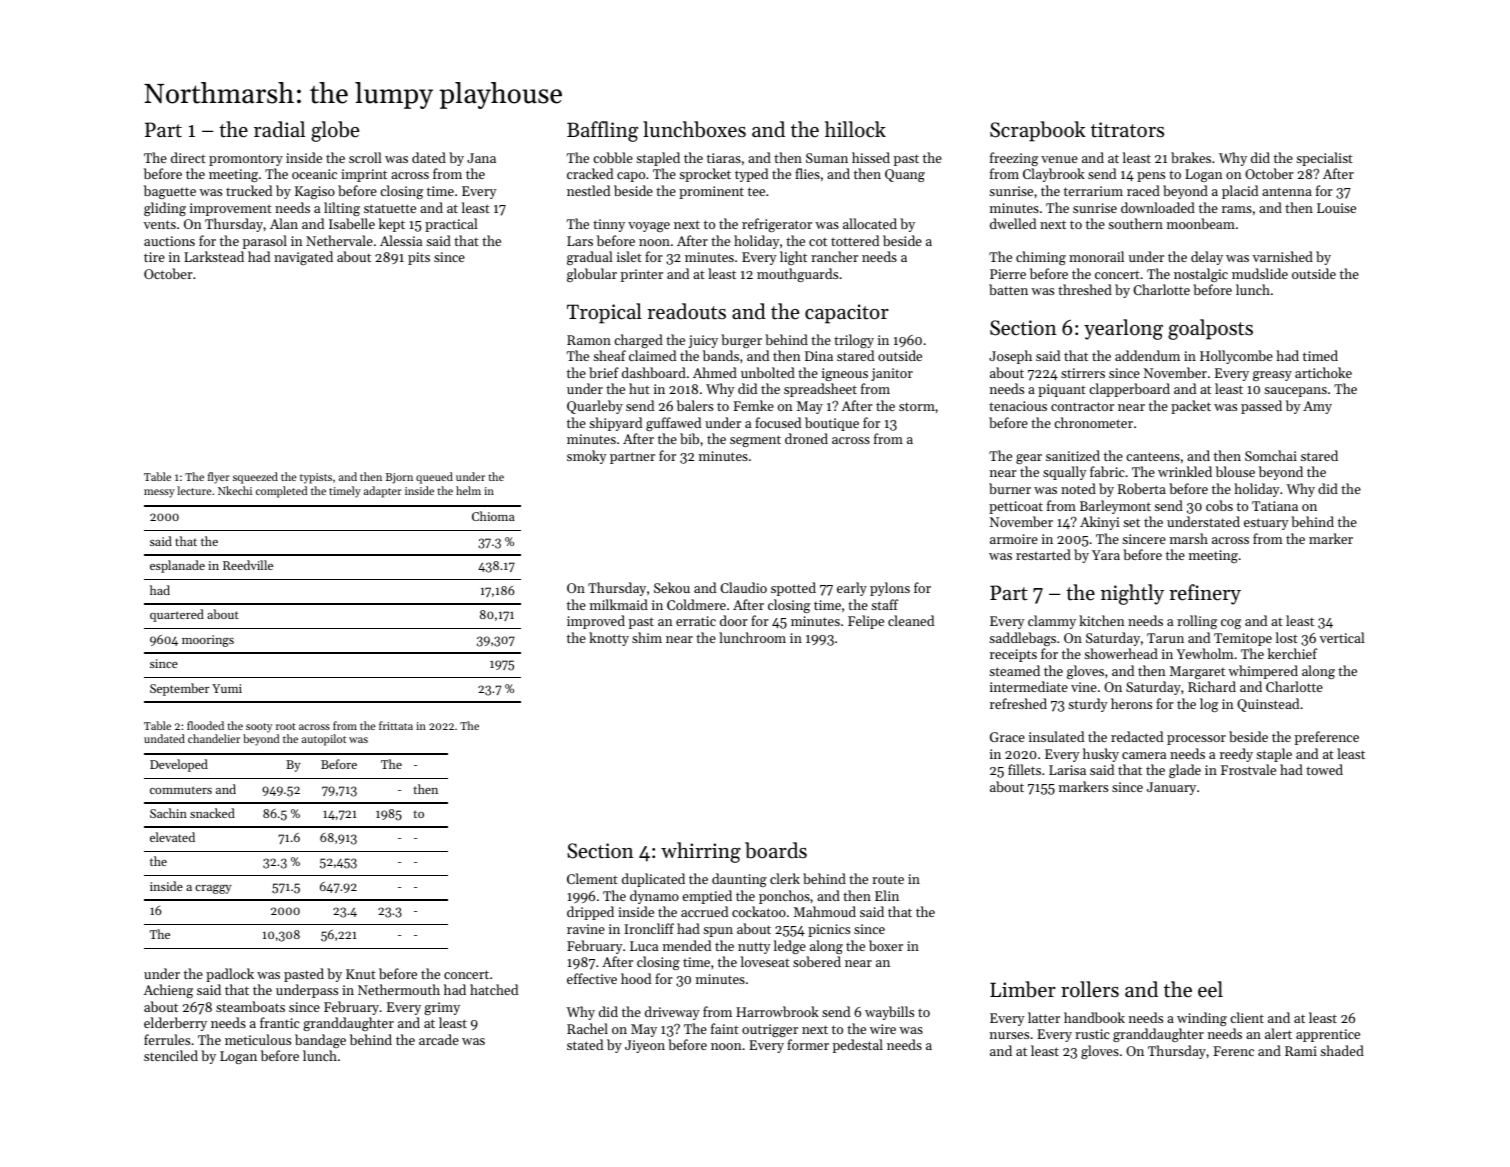 The image size is (1510, 1167). I want to click on padlock, so click(230, 975).
